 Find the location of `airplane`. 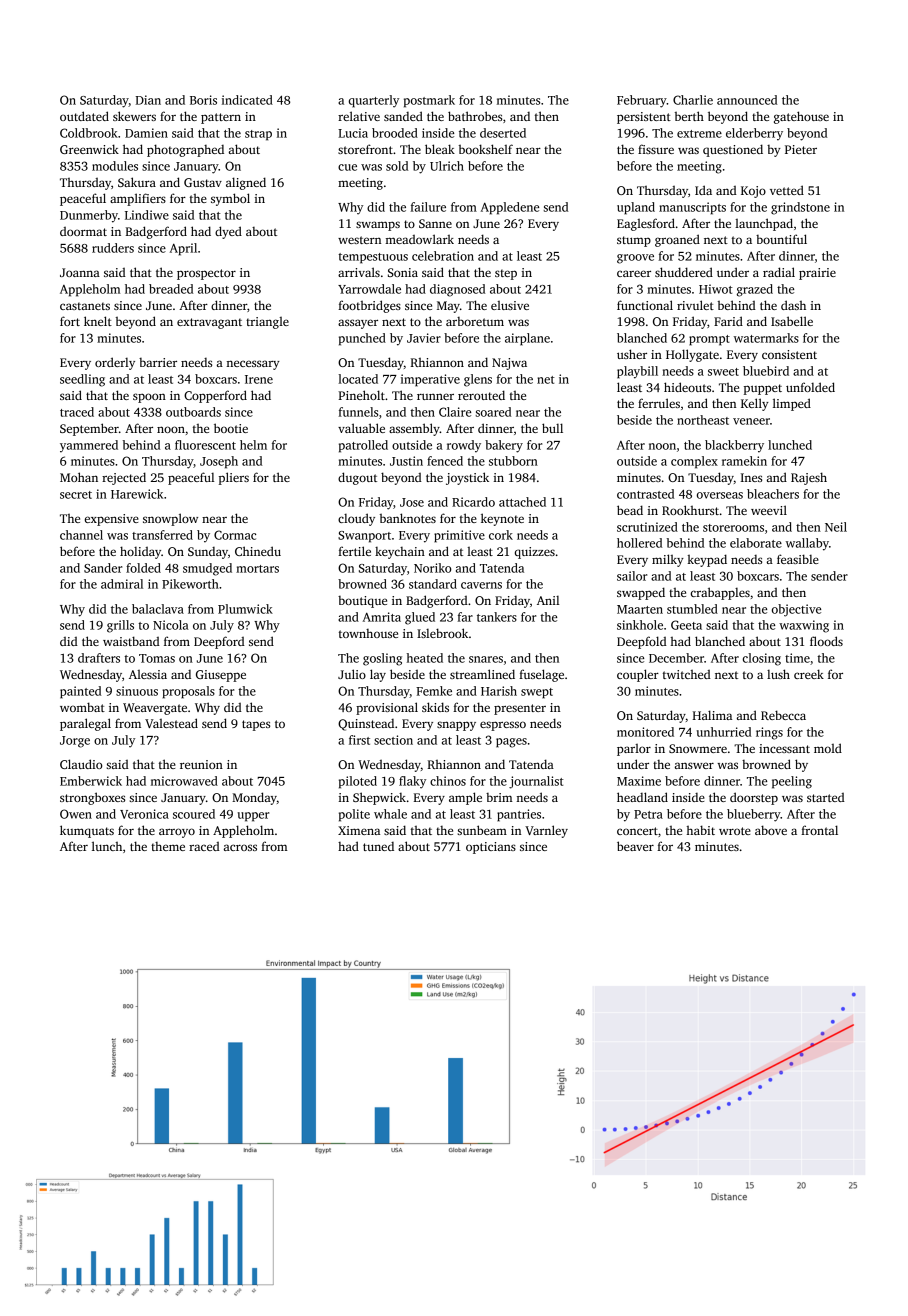

airplane is located at coordinates (527, 339).
